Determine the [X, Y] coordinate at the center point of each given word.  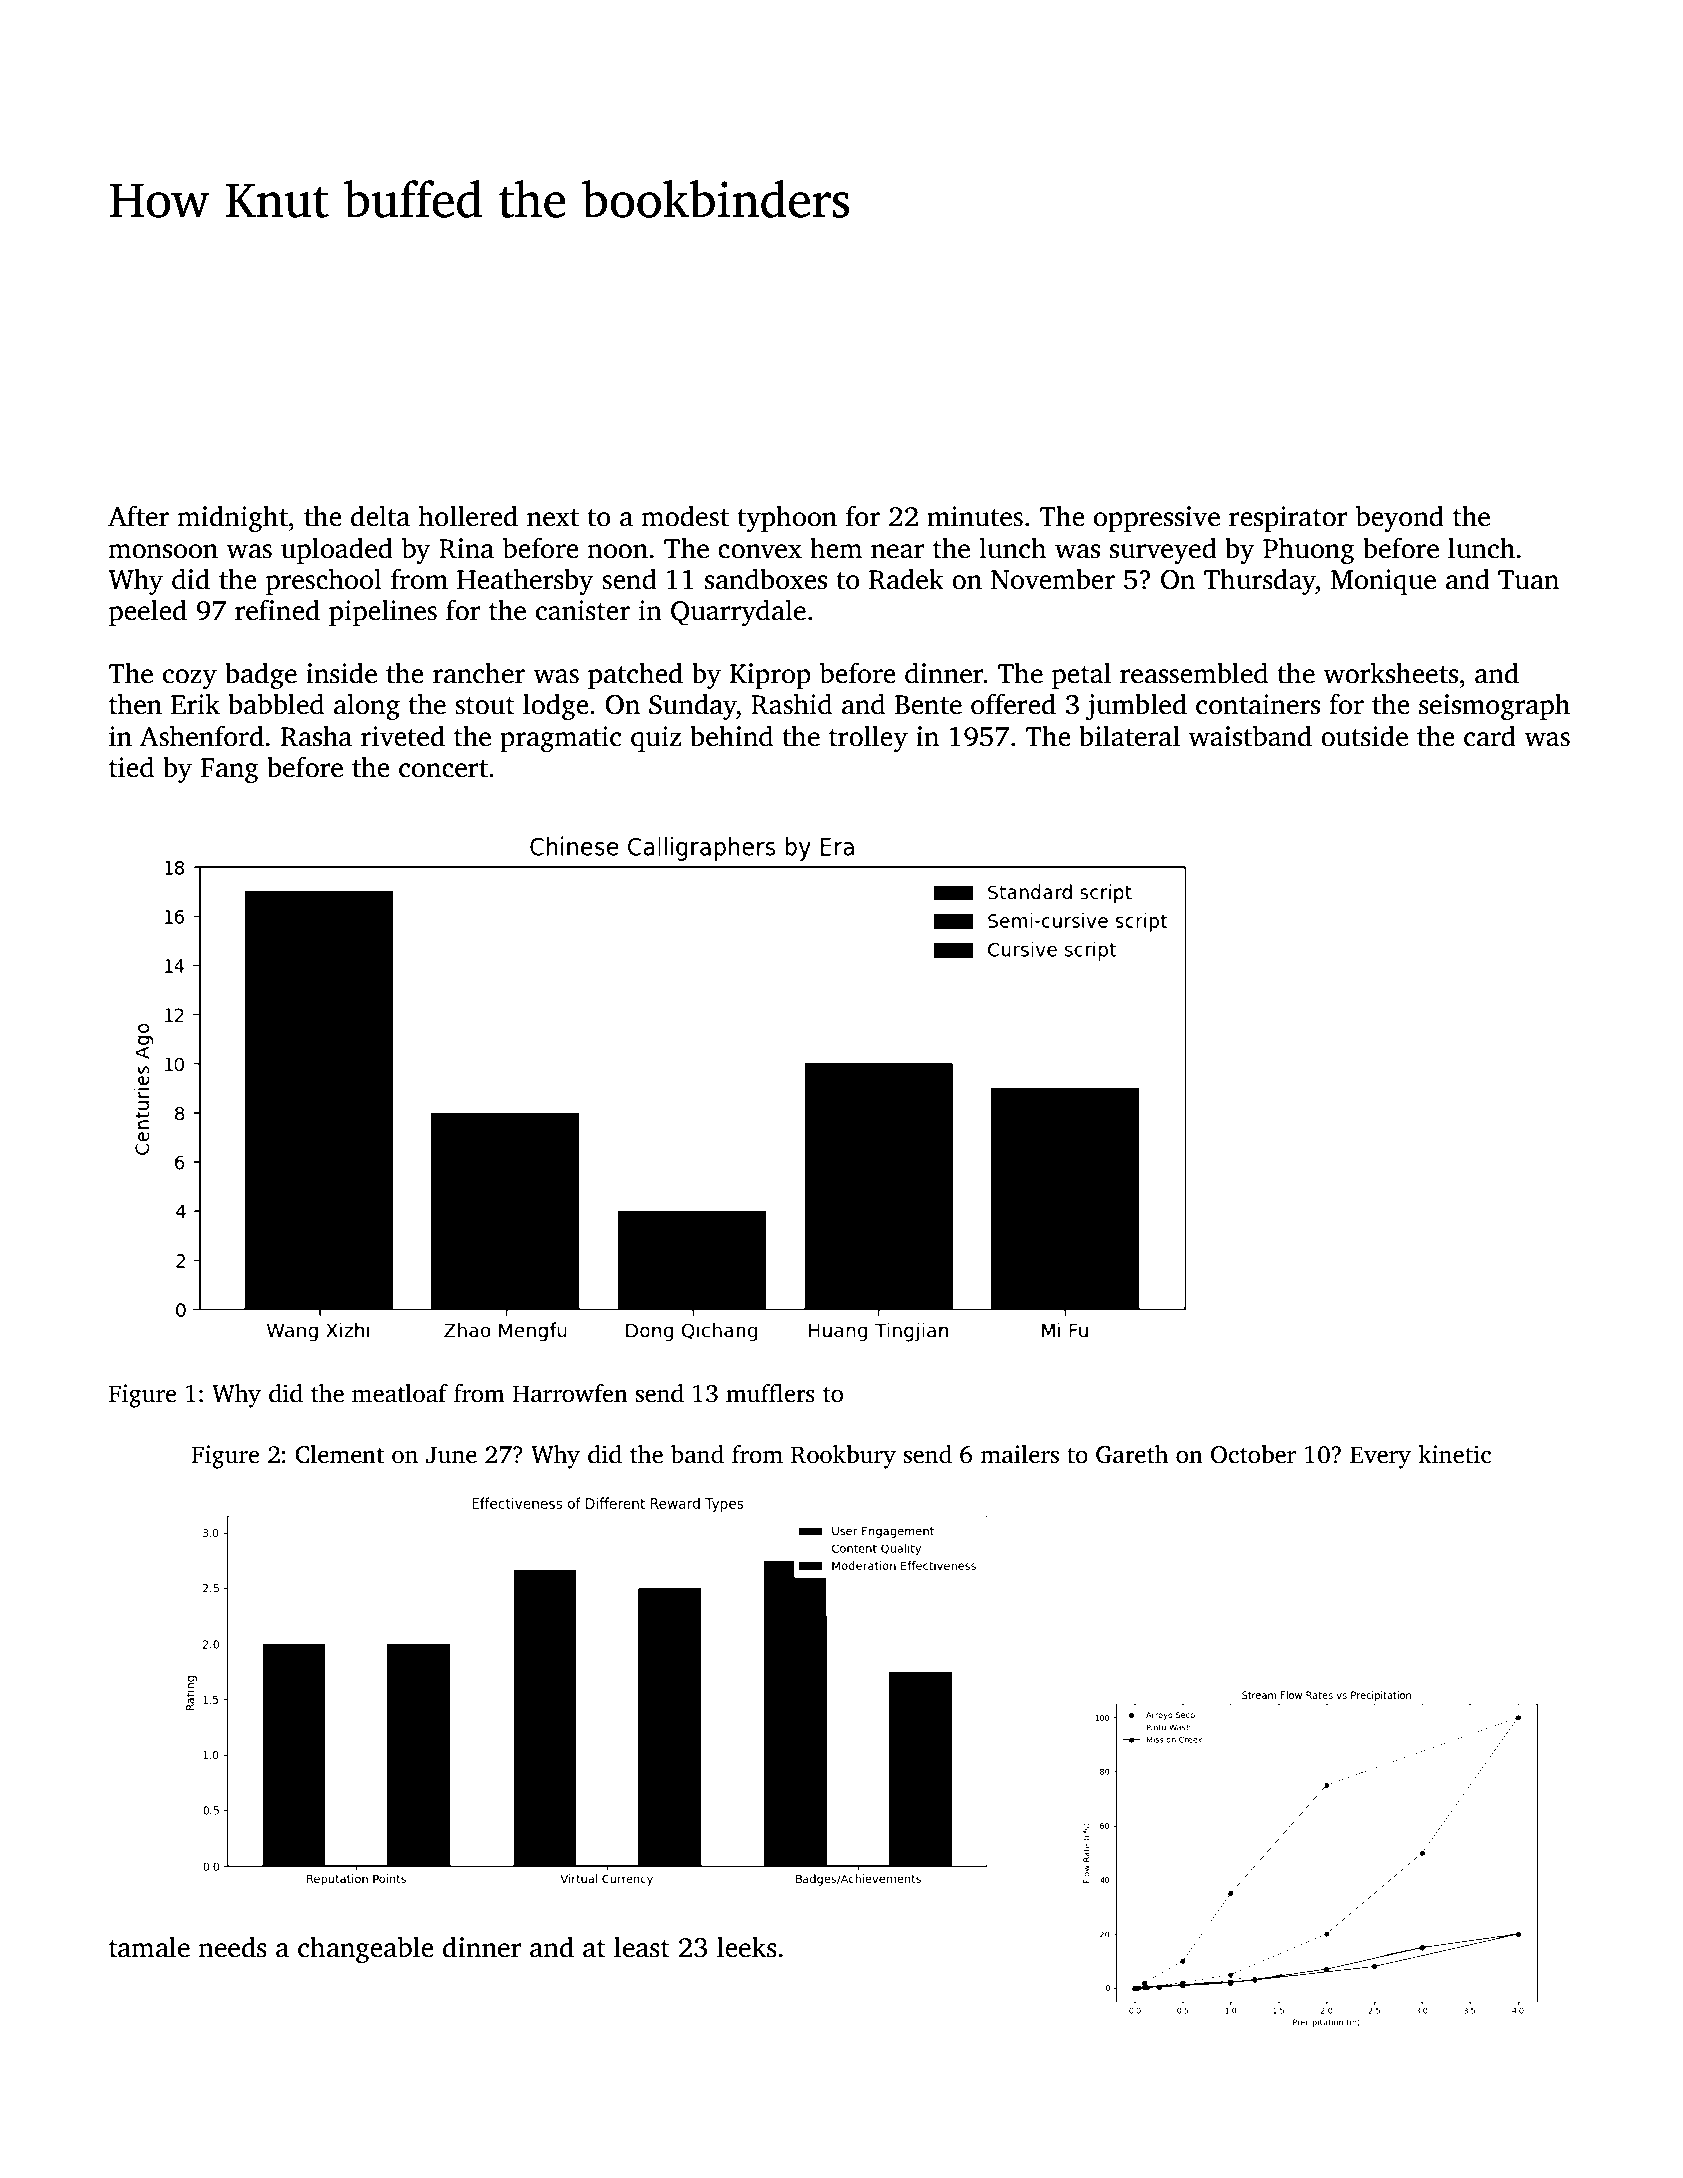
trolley [868, 738]
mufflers [770, 1393]
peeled [148, 612]
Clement [339, 1454]
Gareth [1132, 1454]
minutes [975, 516]
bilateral [1129, 736]
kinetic [1454, 1454]
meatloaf [400, 1393]
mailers [1019, 1454]
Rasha [316, 736]
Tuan [1528, 580]
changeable [366, 1949]
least [642, 1947]
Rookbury [843, 1457]
